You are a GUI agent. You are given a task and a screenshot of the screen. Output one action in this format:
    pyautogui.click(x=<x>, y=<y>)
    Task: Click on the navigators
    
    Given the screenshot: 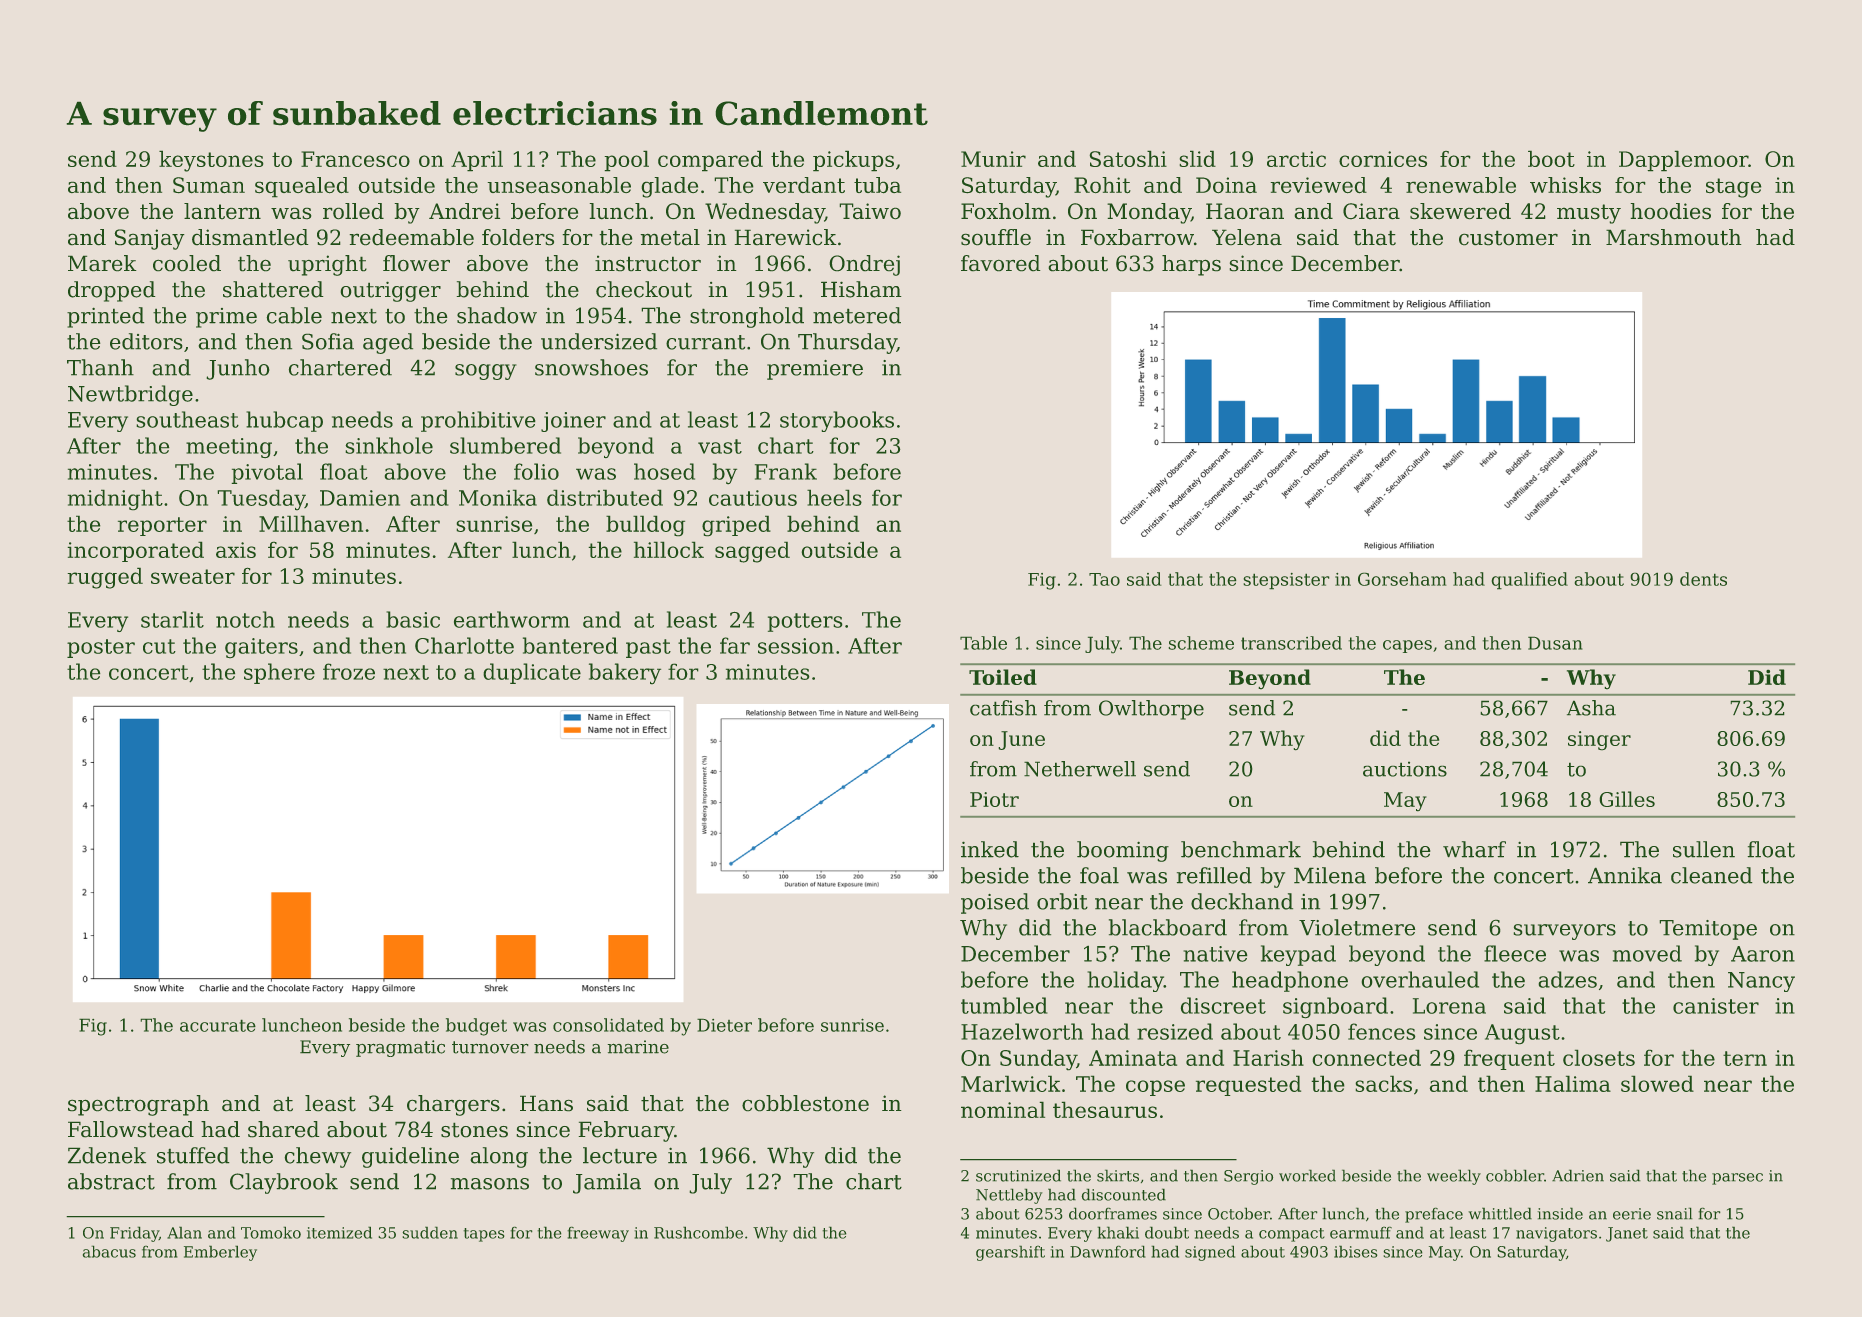 What is the action you would take?
    pyautogui.click(x=1556, y=1234)
